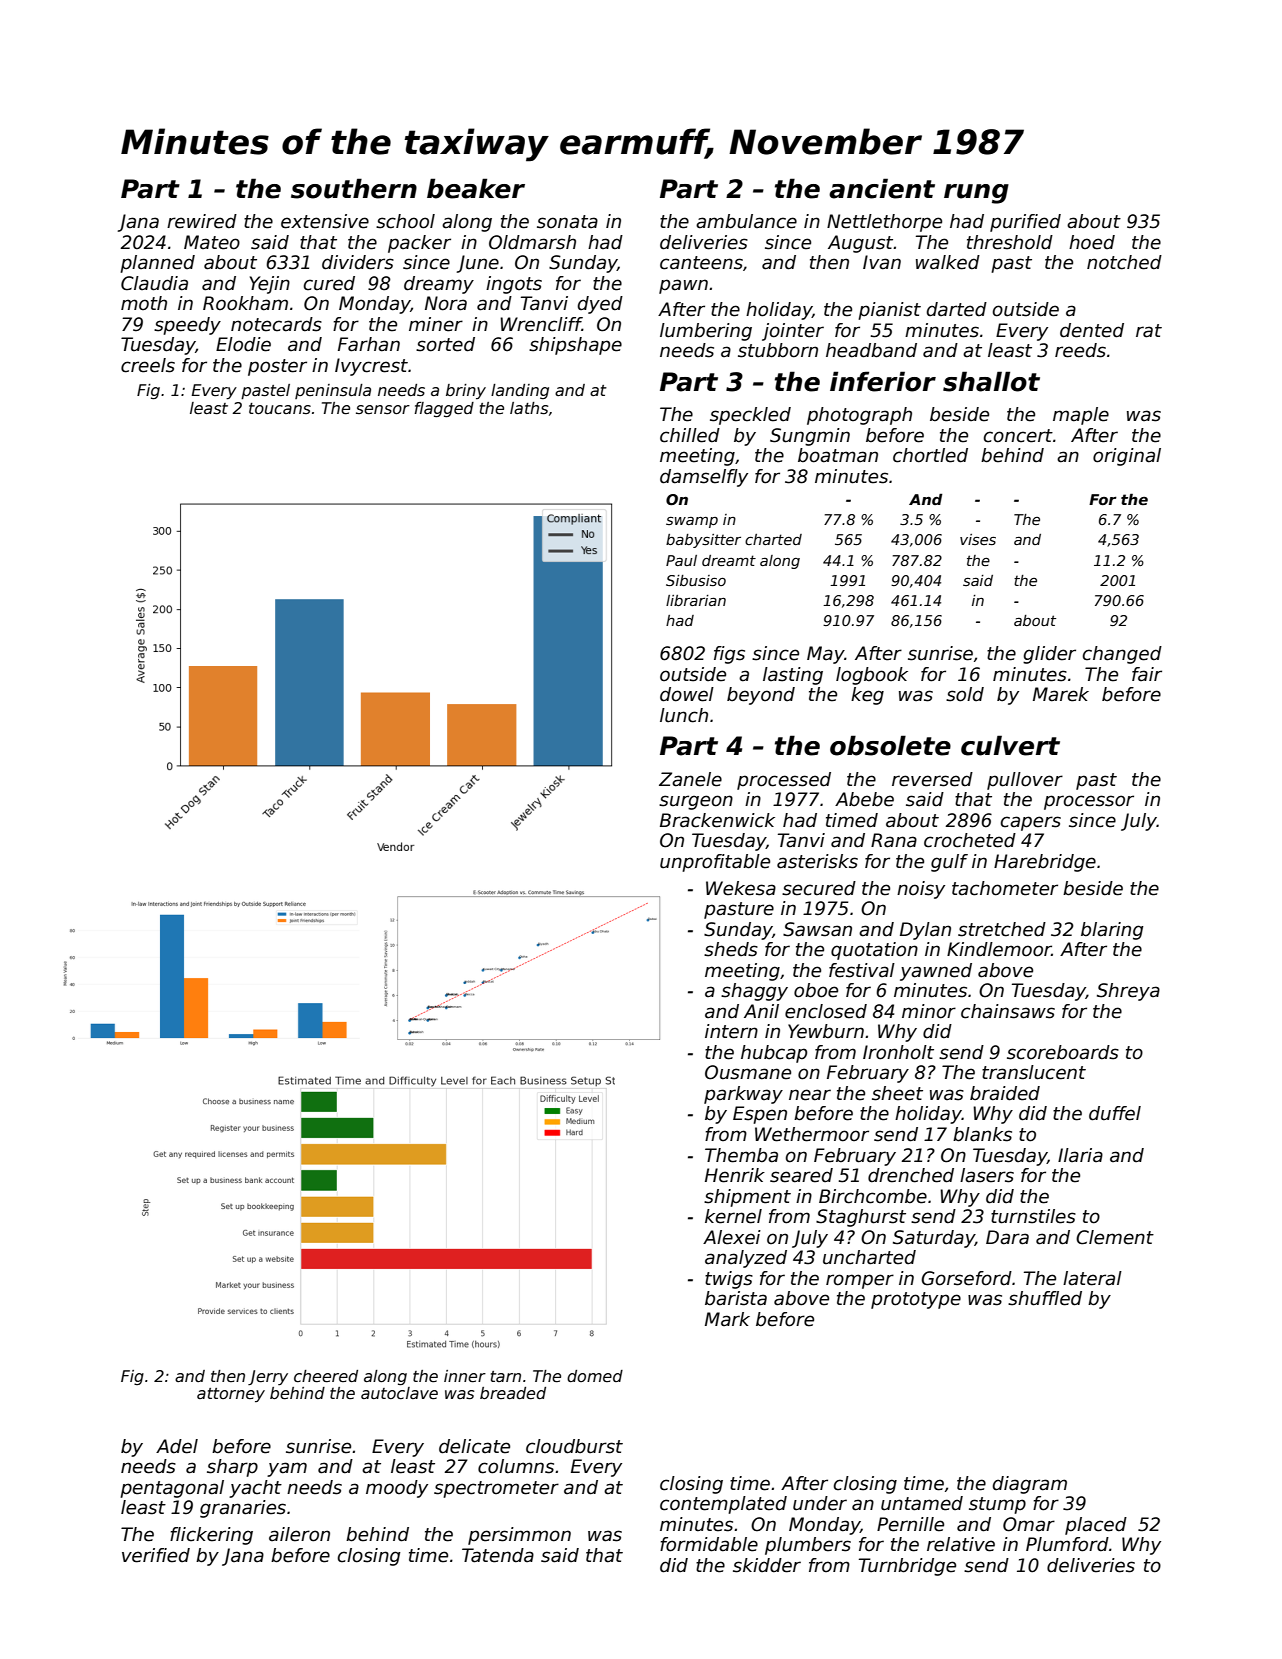  I want to click on duffel, so click(1115, 1113).
